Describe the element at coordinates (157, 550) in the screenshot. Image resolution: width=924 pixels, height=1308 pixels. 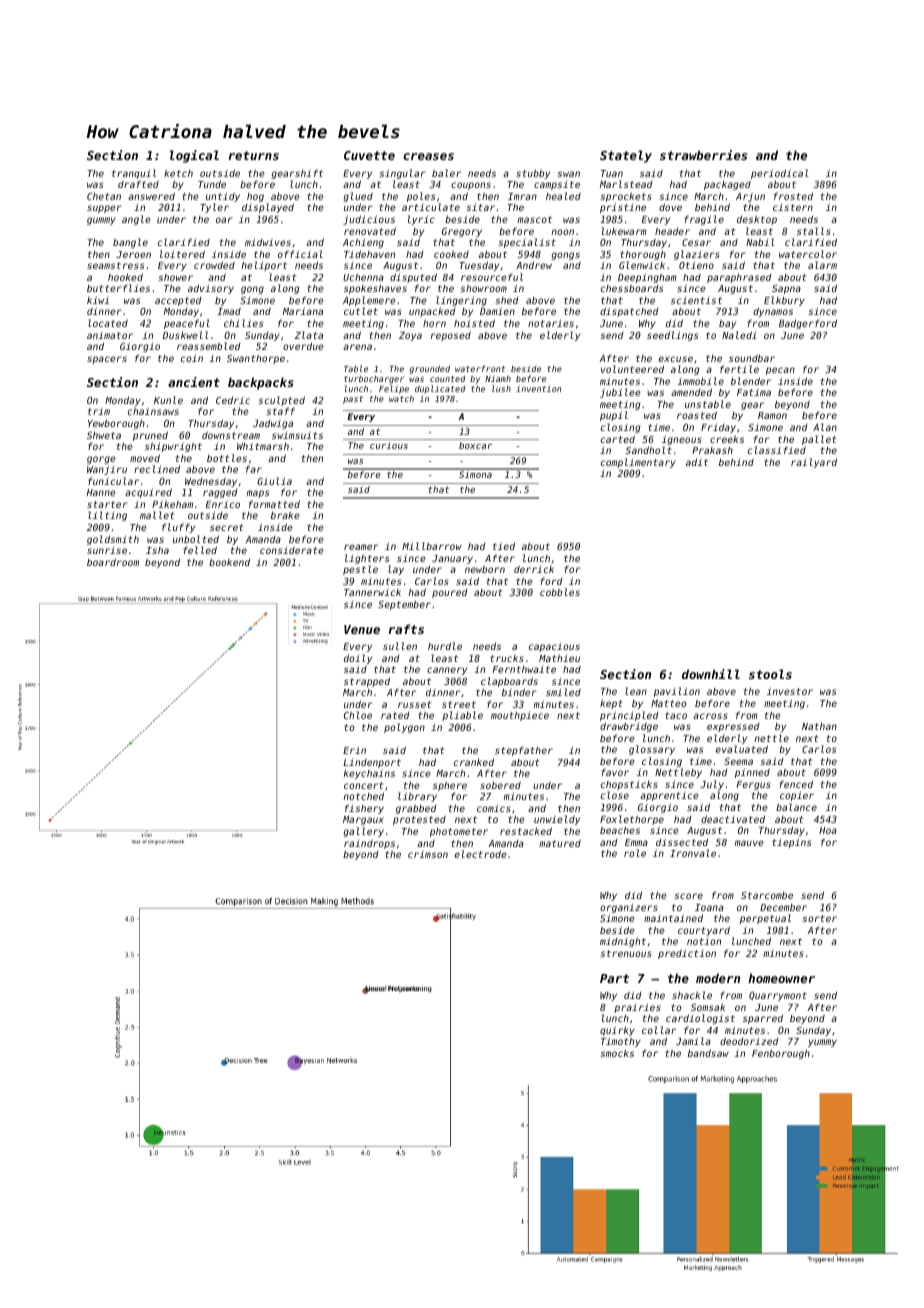
I see `Isha` at that location.
